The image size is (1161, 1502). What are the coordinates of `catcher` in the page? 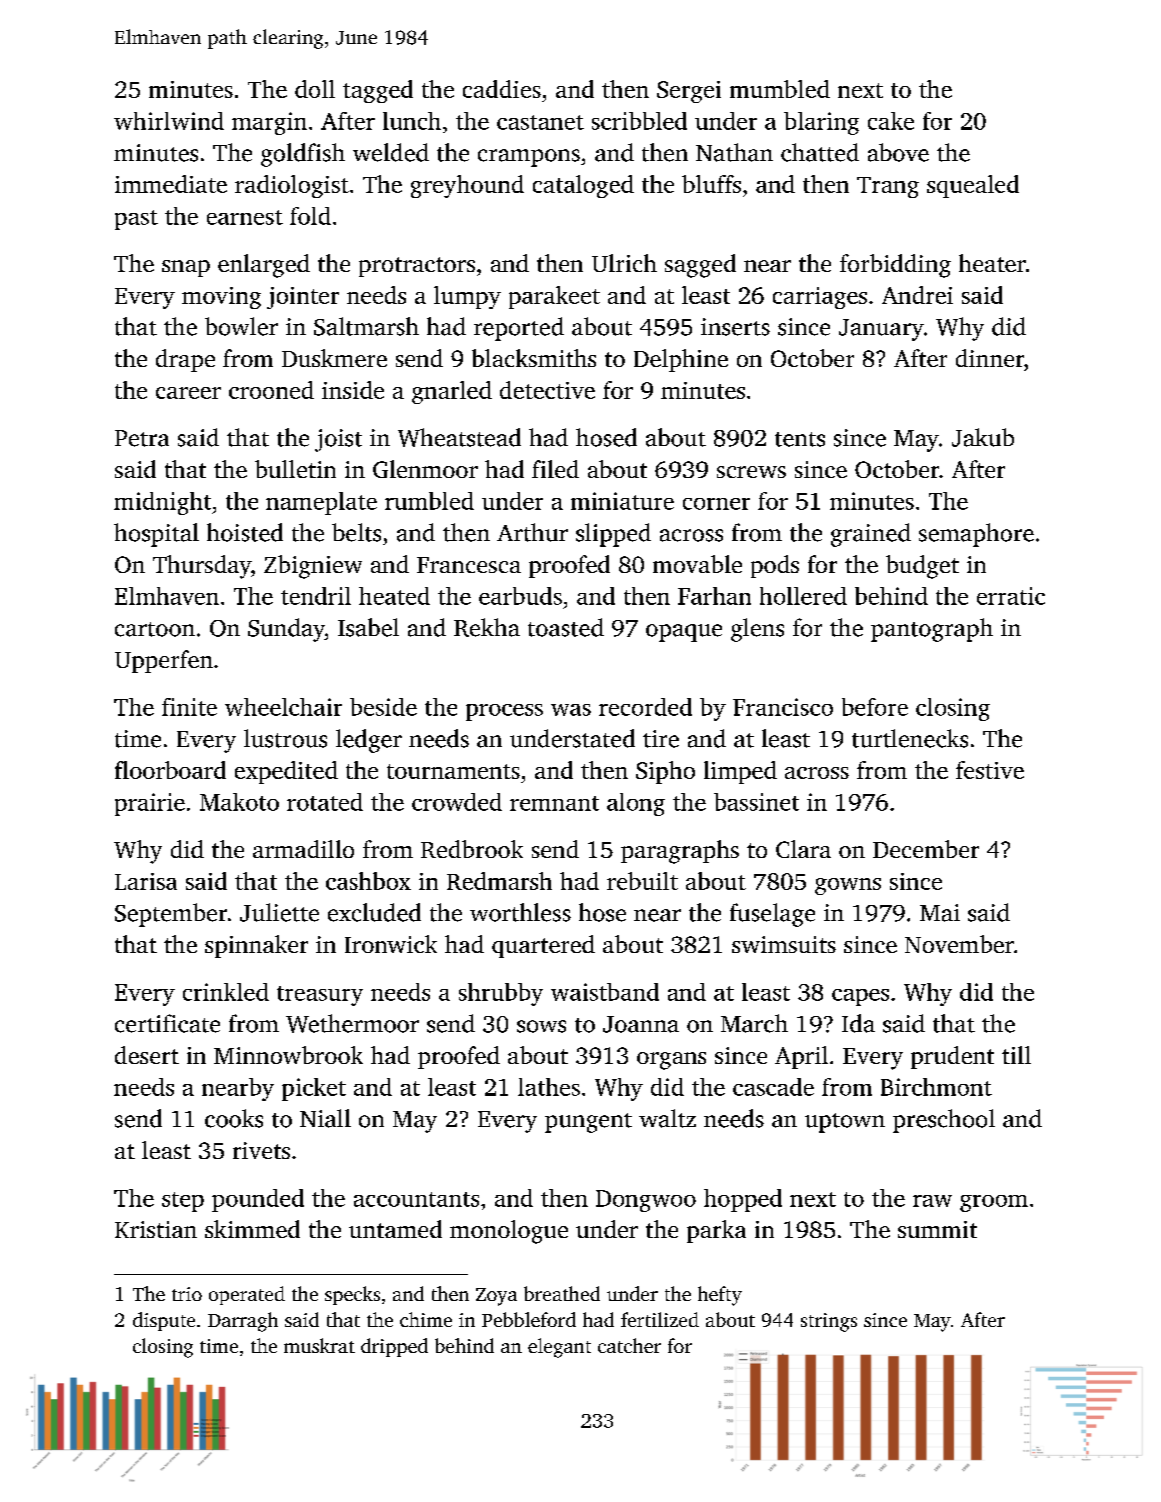 It's located at (629, 1345).
